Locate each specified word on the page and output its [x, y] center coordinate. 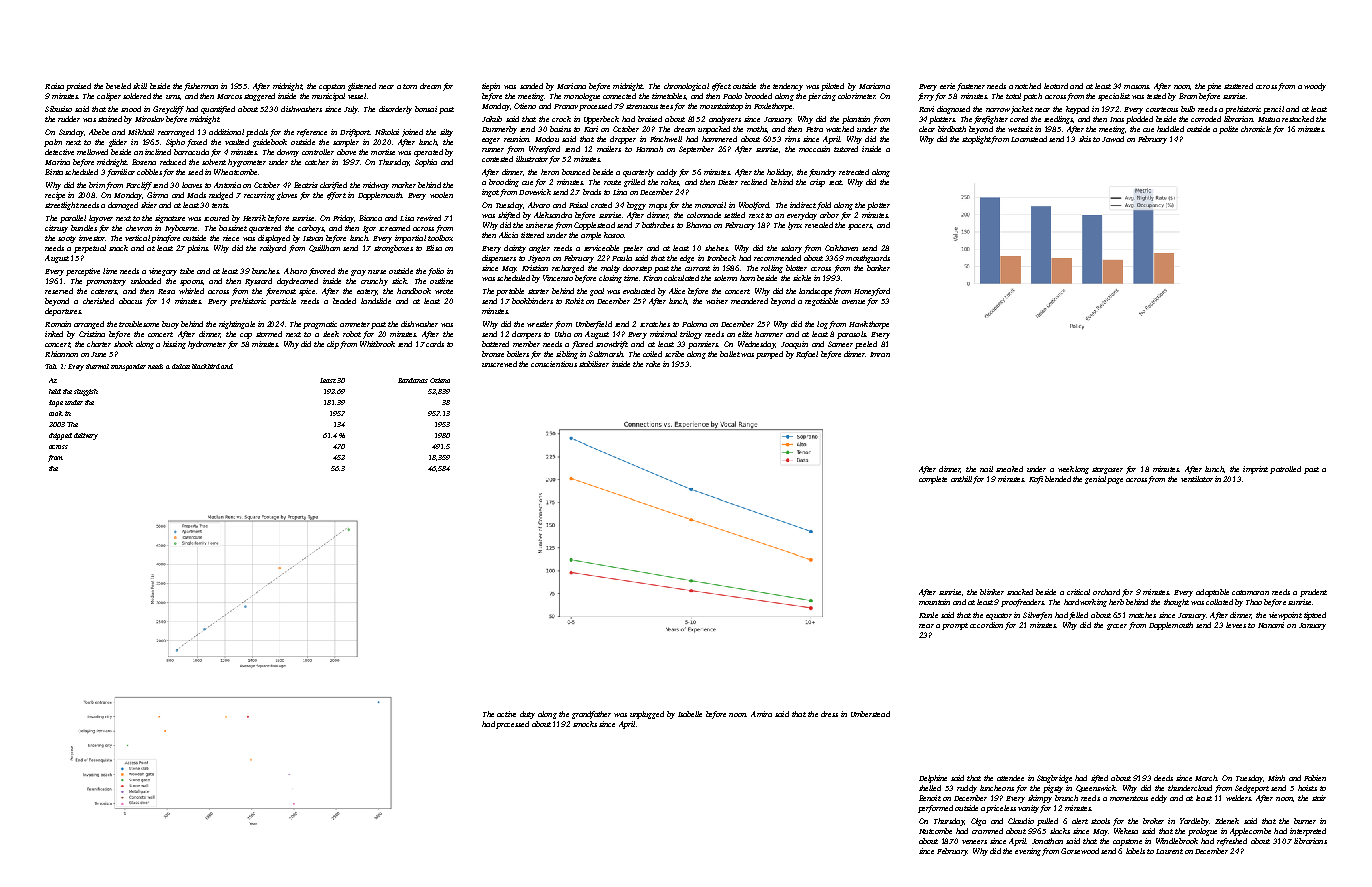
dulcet [181, 366]
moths [757, 129]
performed [935, 809]
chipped [60, 436]
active [506, 714]
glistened [362, 87]
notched [1028, 86]
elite [745, 334]
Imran [880, 354]
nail [986, 469]
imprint [1255, 470]
